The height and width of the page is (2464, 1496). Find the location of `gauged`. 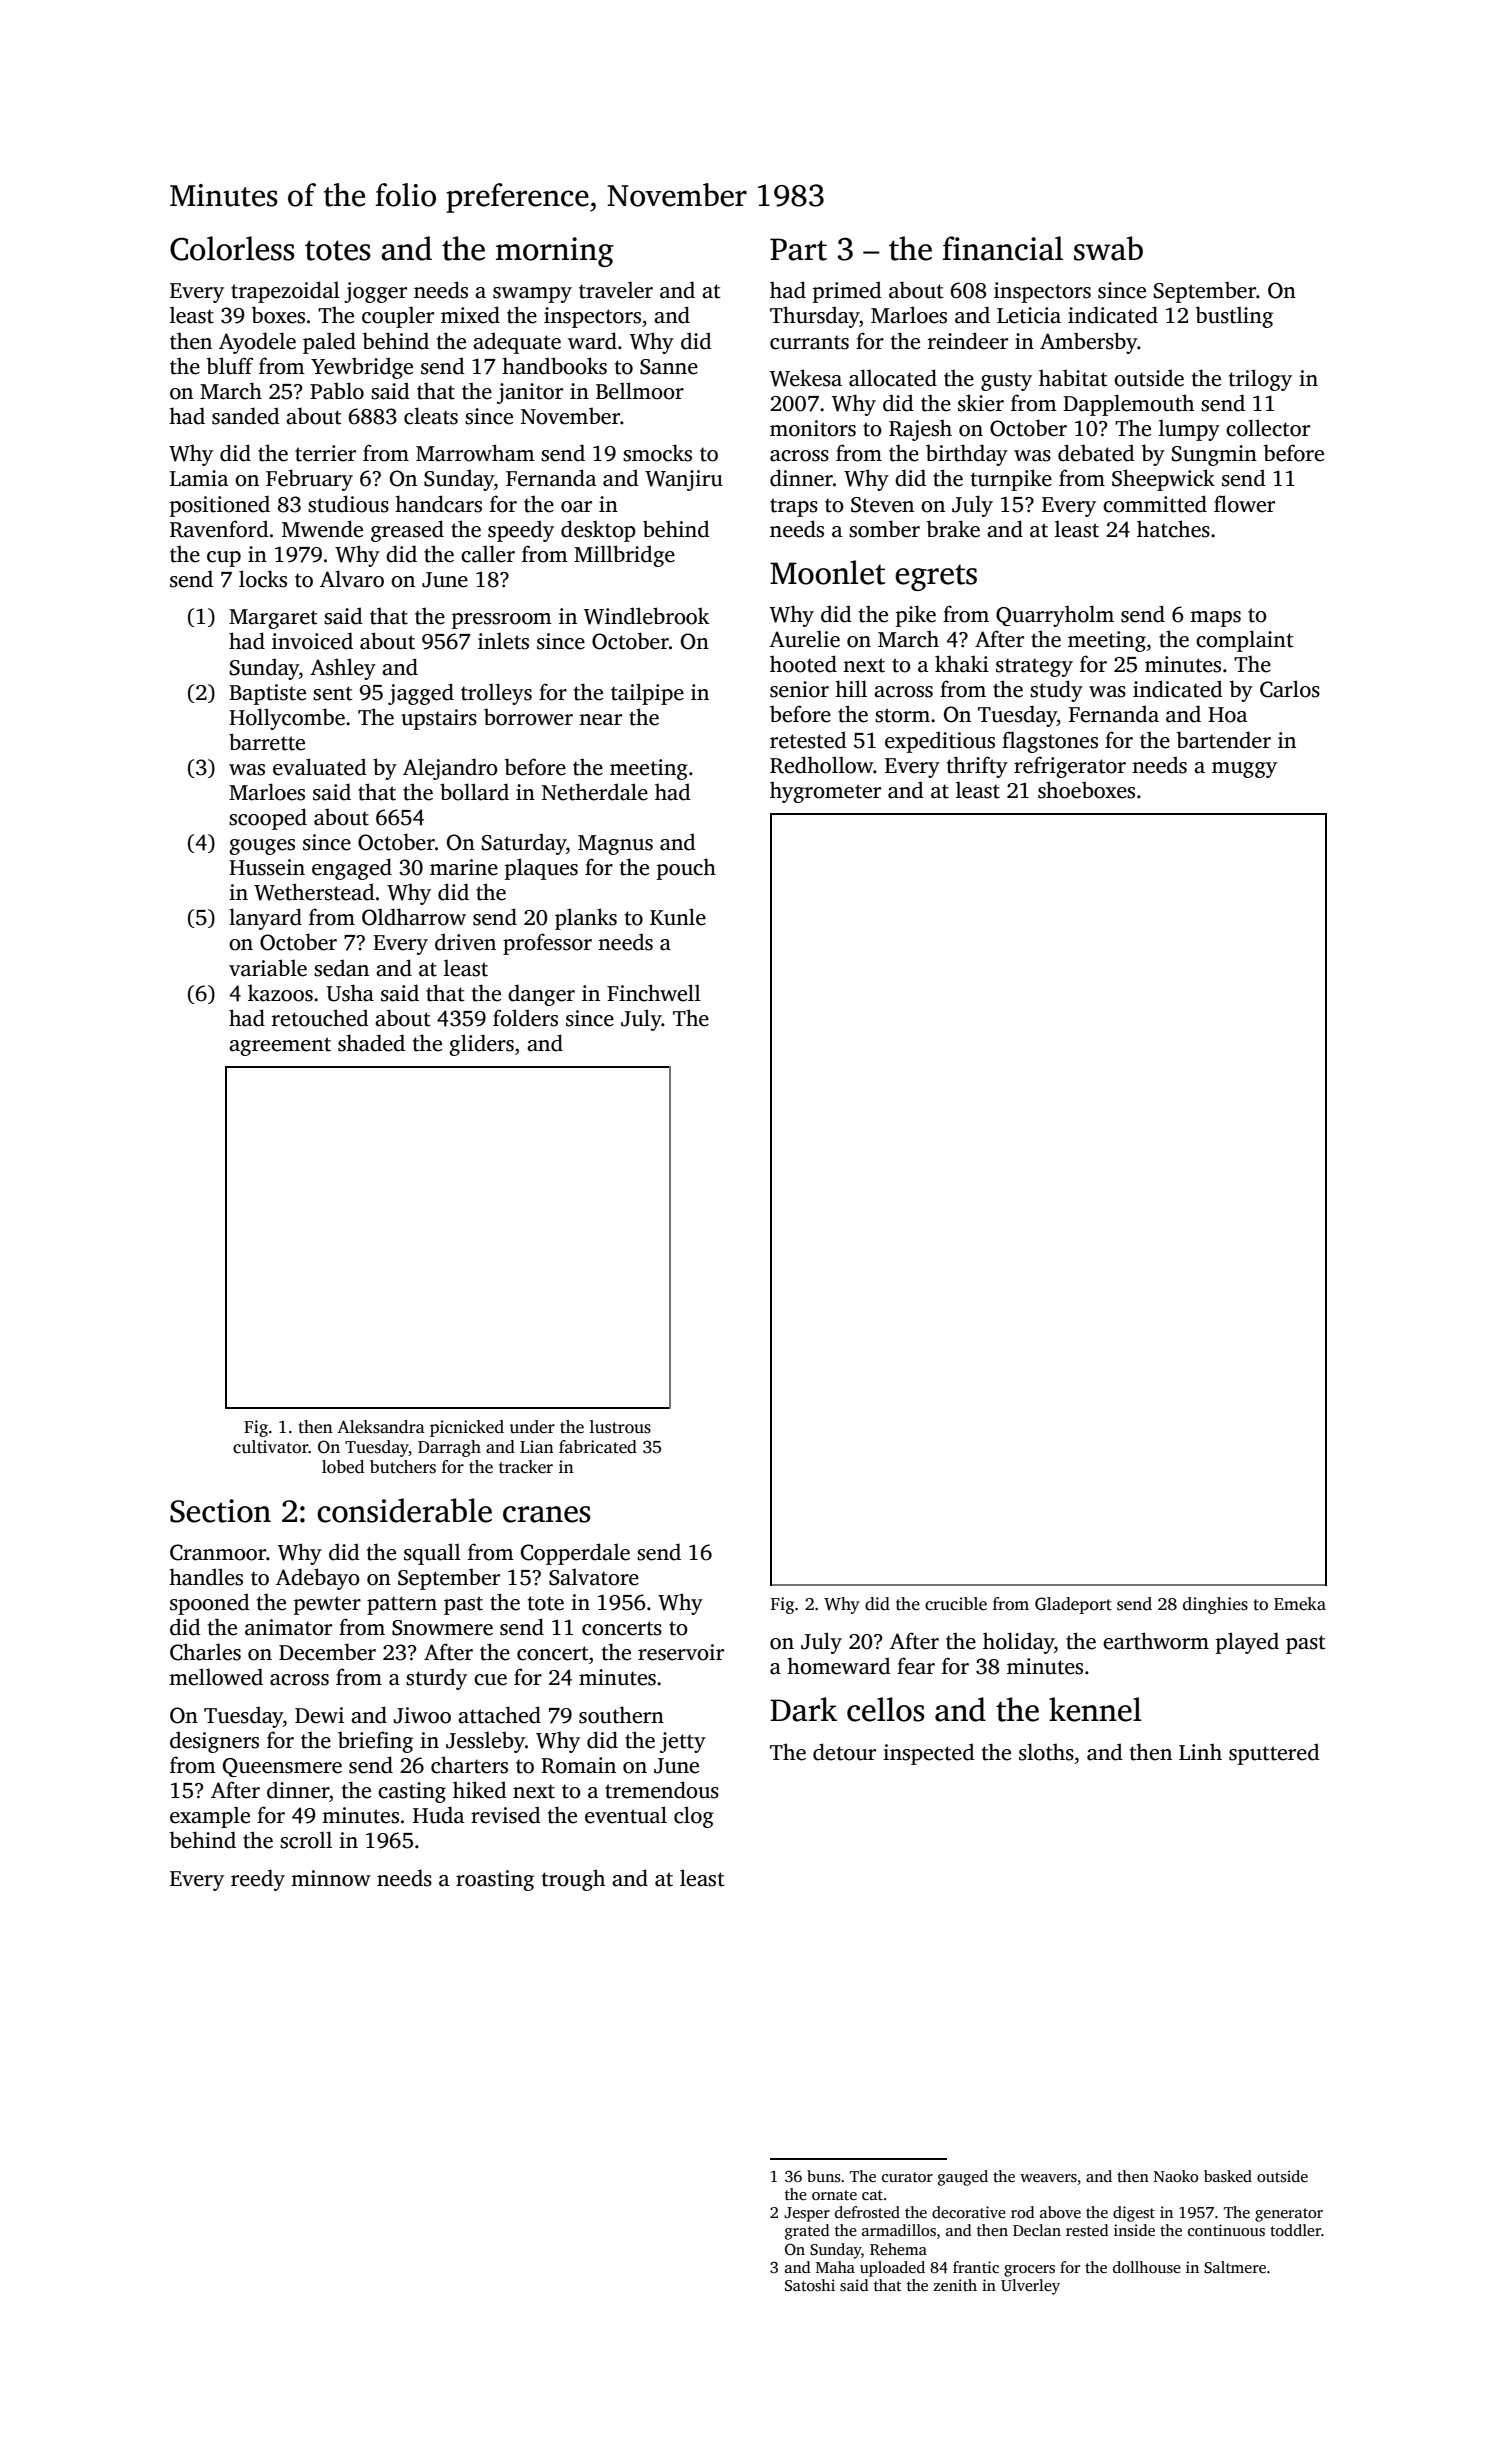

gauged is located at coordinates (963, 2178).
